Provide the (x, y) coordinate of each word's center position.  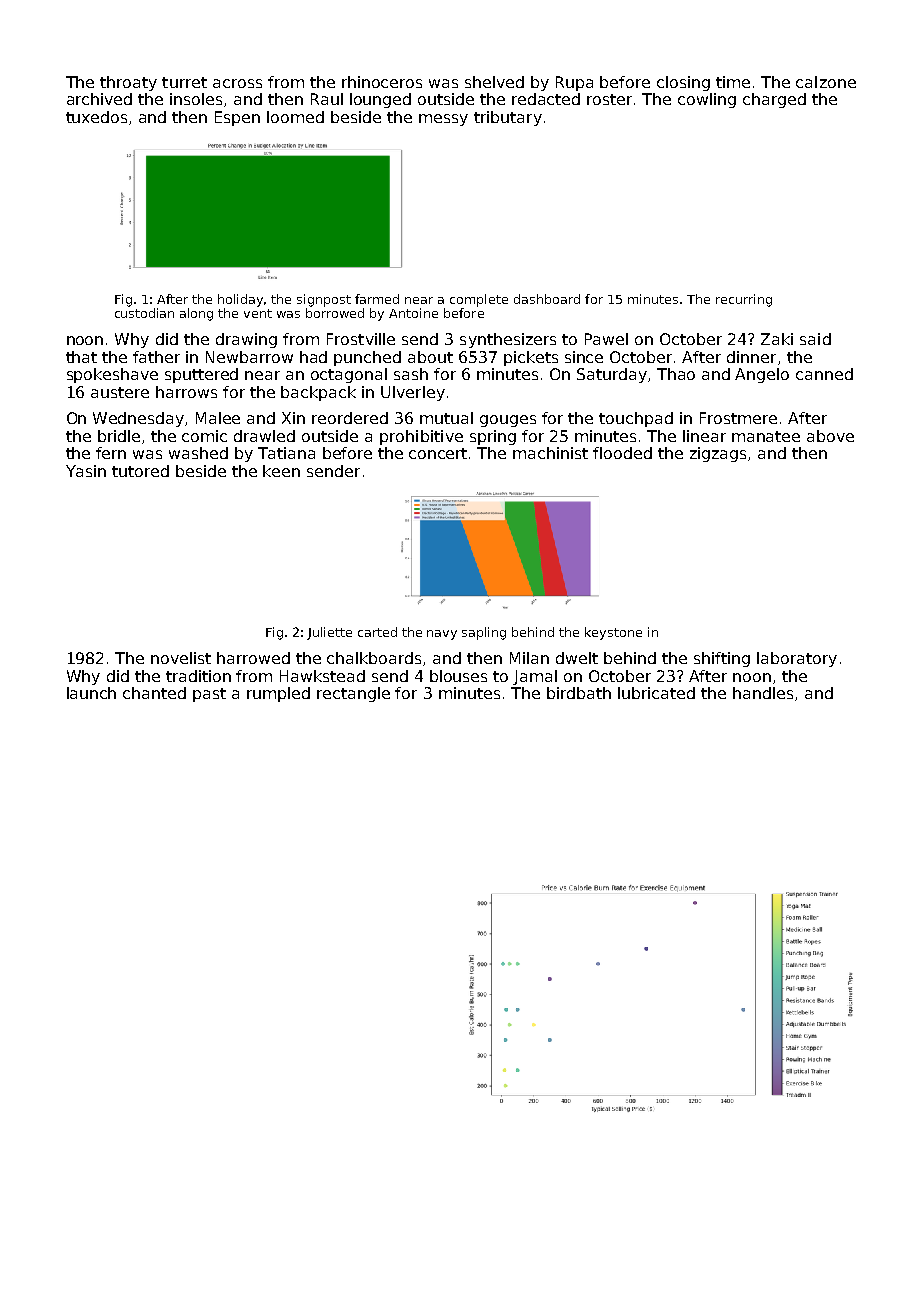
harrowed (253, 658)
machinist (550, 453)
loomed (295, 117)
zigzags (718, 454)
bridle (119, 436)
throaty (128, 83)
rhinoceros (382, 82)
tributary (508, 118)
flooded (622, 453)
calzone (826, 82)
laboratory (797, 659)
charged (774, 100)
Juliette (329, 633)
